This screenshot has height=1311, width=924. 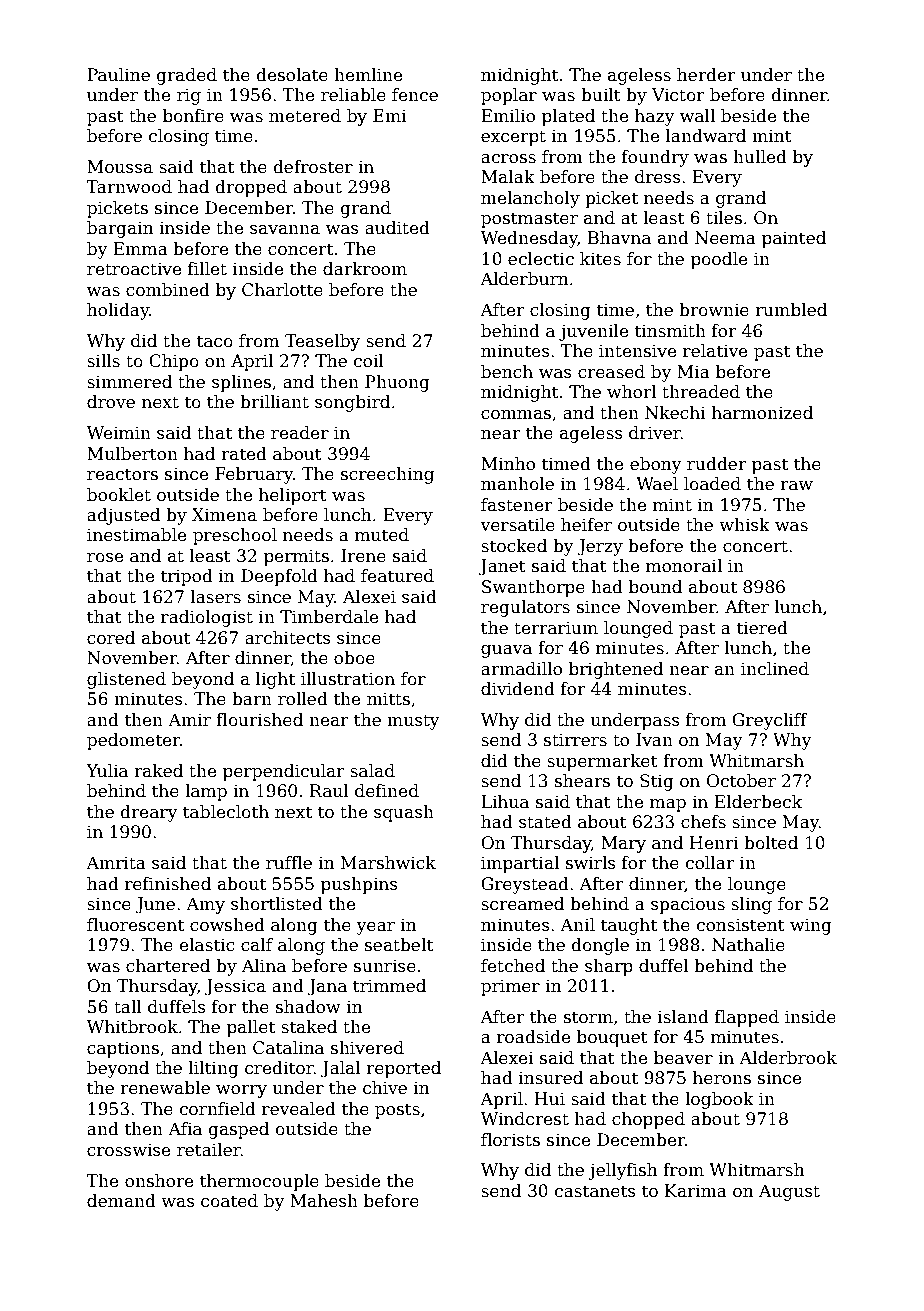 I want to click on built, so click(x=601, y=95).
